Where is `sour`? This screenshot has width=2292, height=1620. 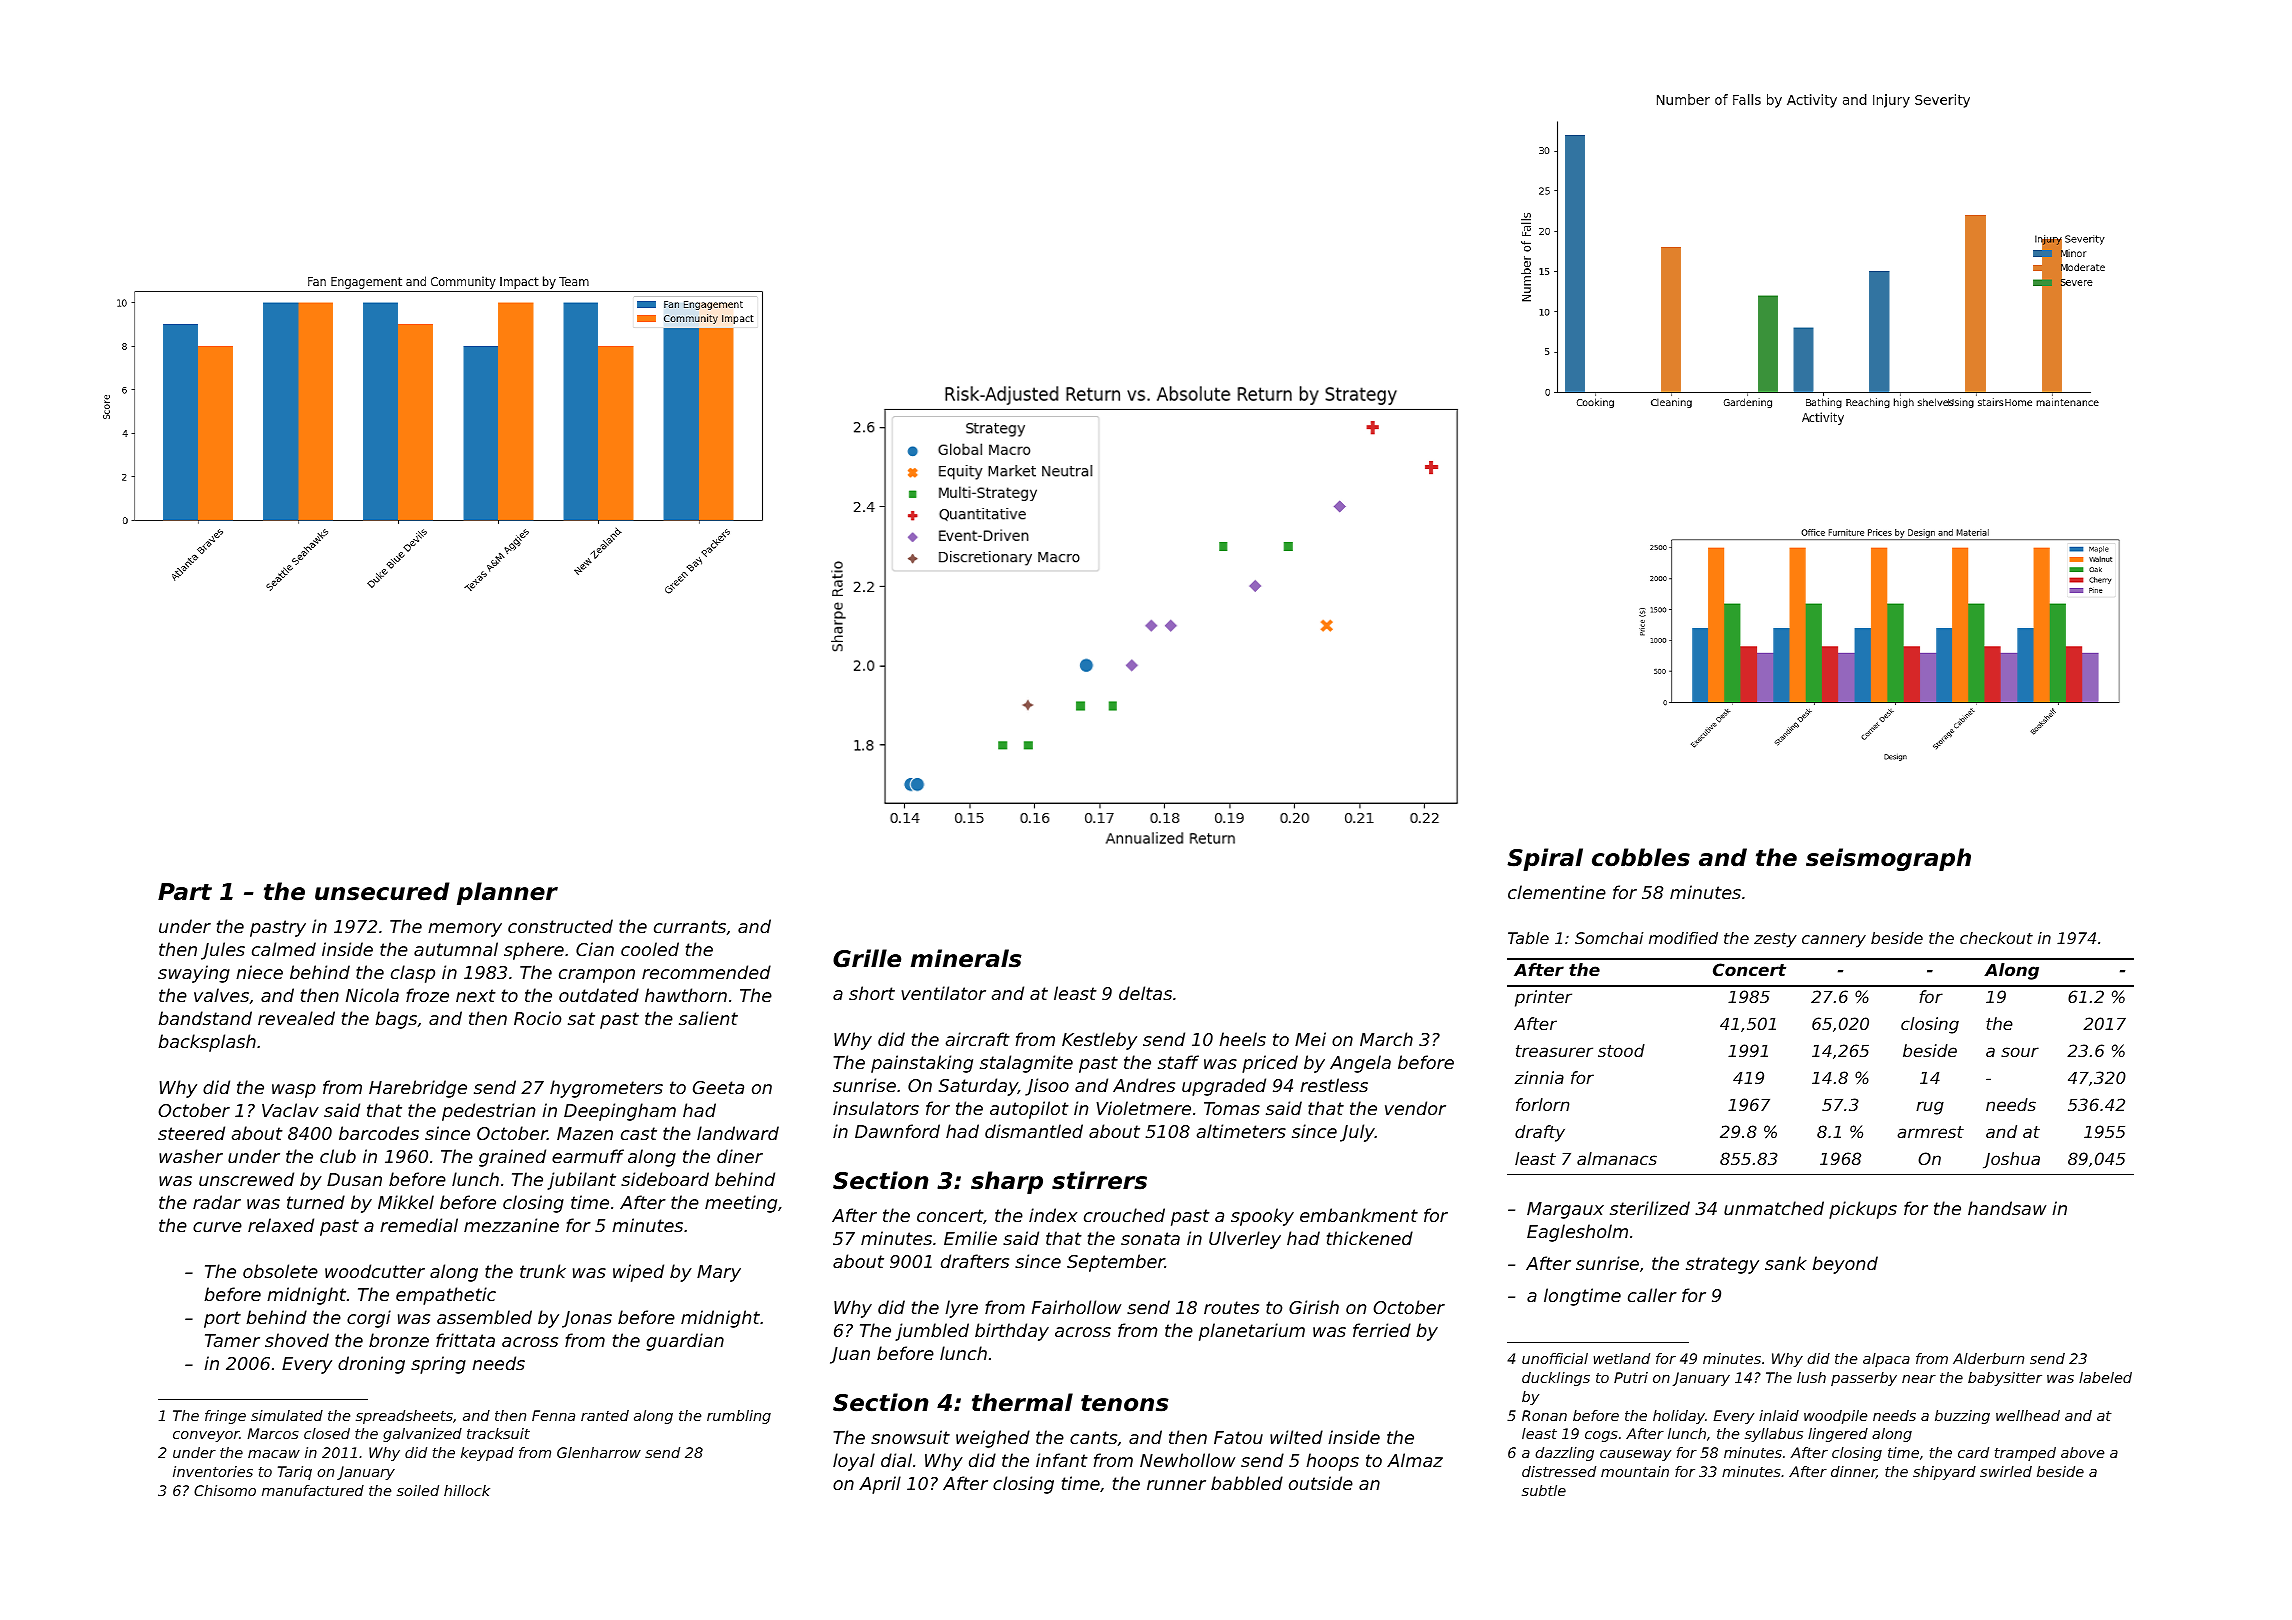
sour is located at coordinates (2020, 1052).
